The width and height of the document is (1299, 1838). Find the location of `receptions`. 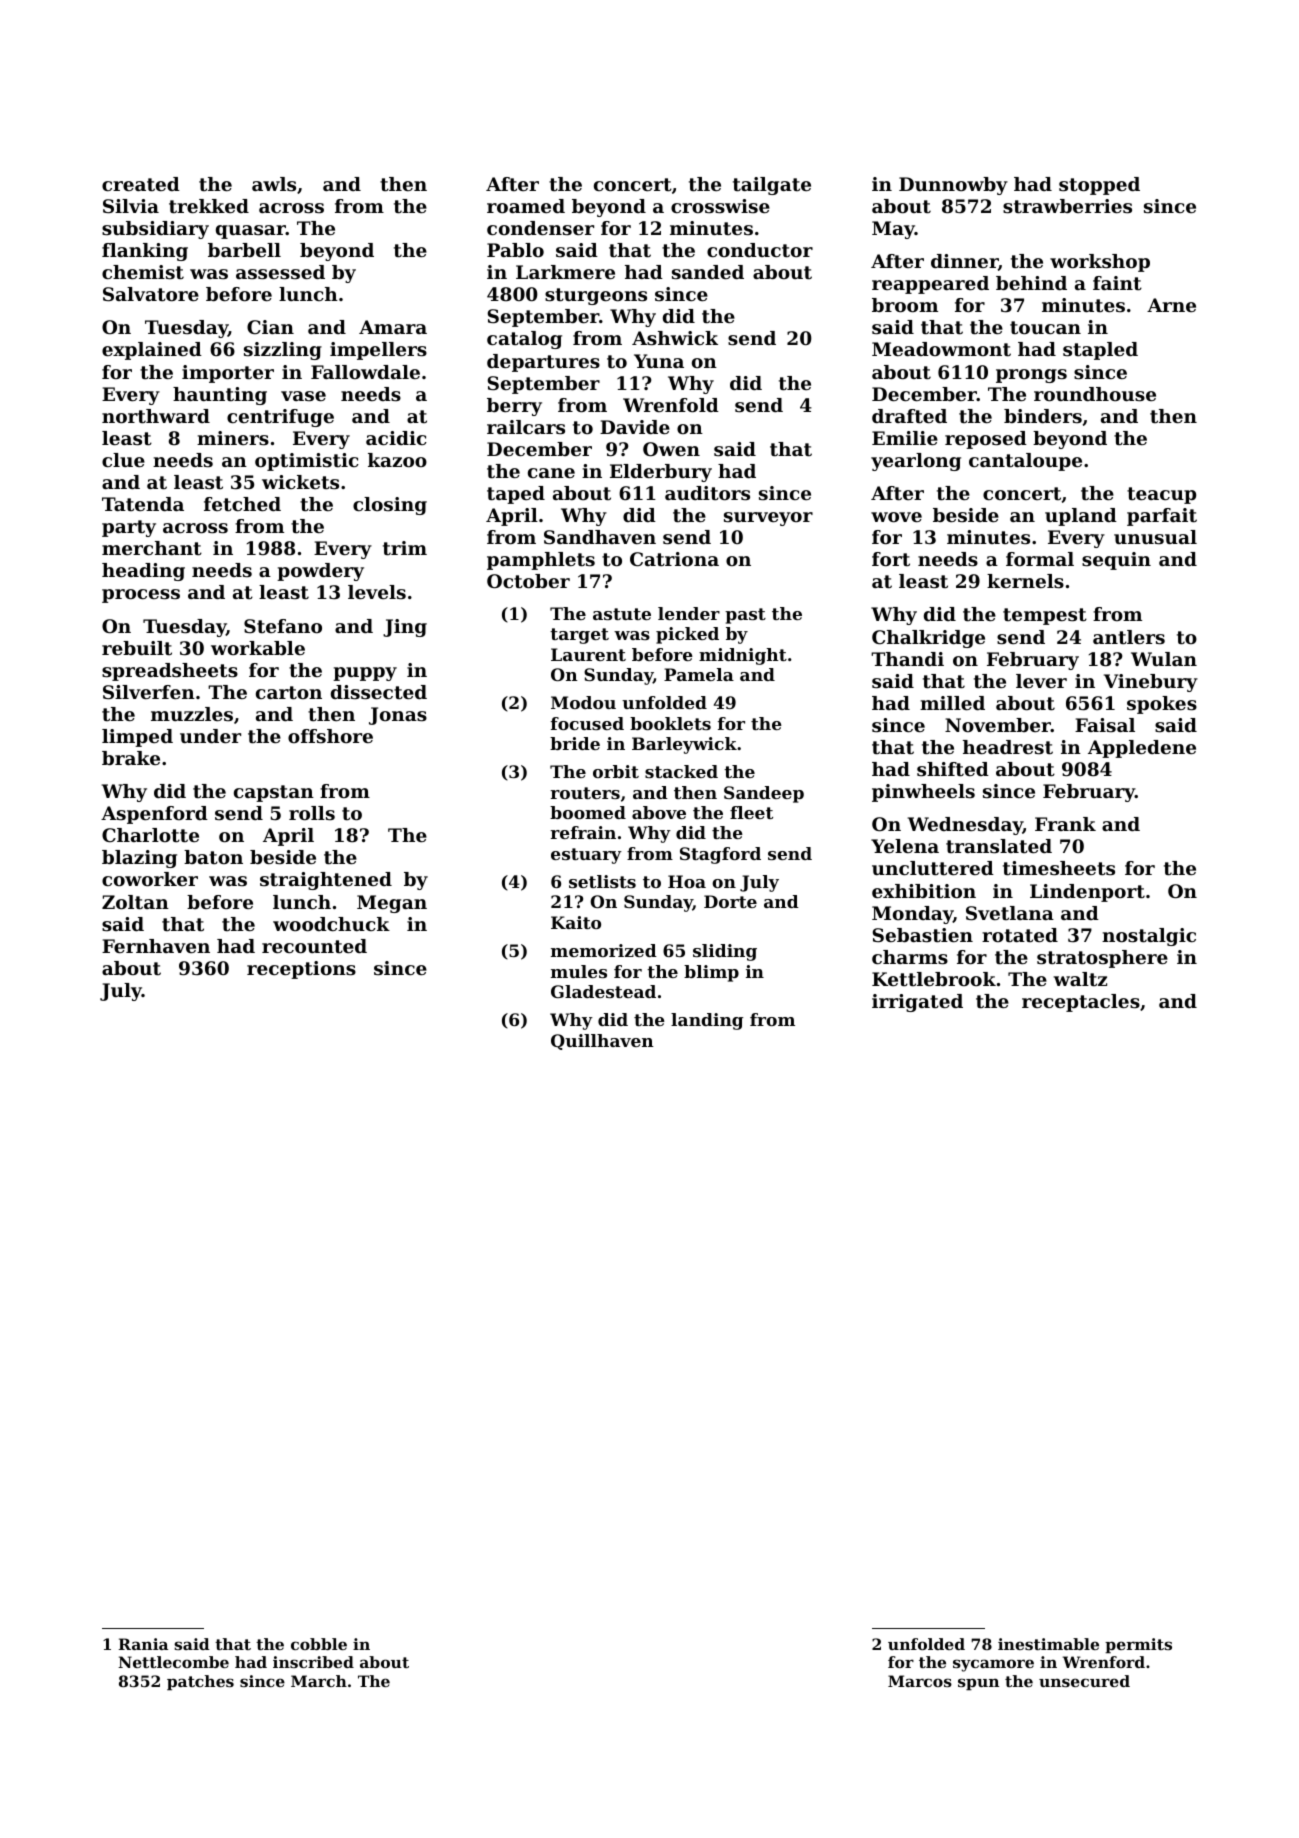

receptions is located at coordinates (301, 970).
